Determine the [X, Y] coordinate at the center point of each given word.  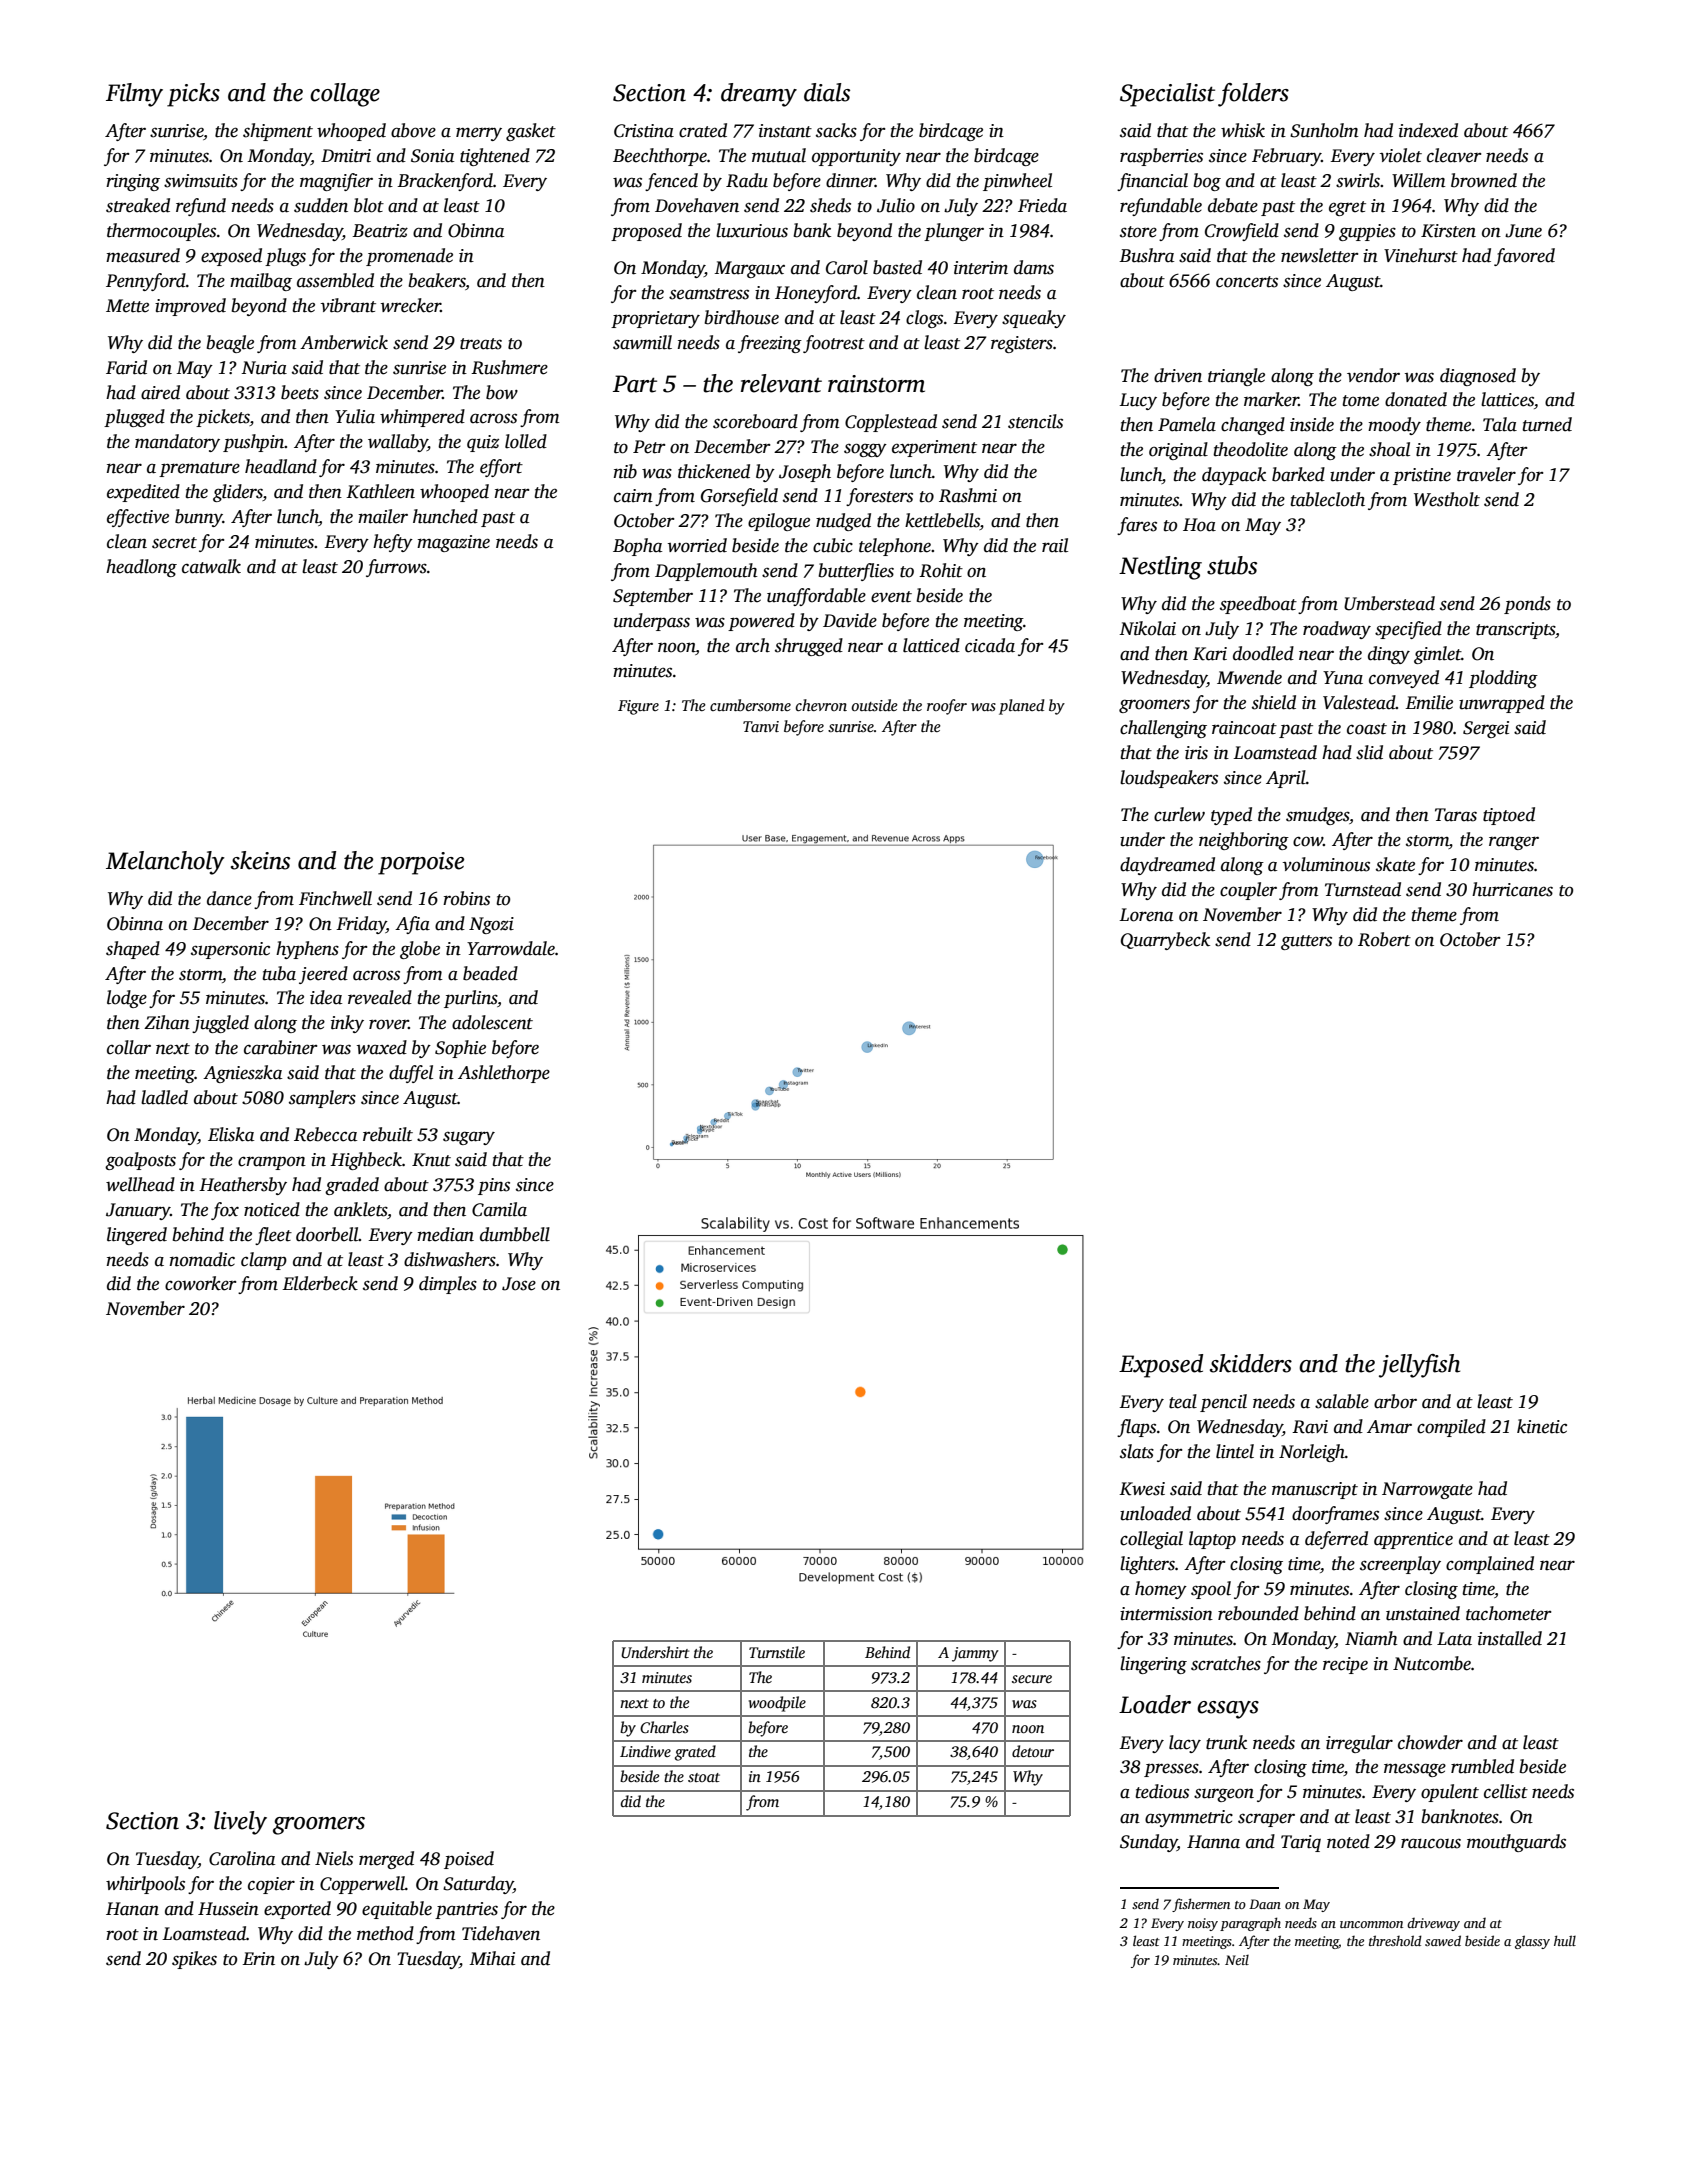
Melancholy [165, 863]
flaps [1136, 1428]
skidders [1251, 1363]
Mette [127, 306]
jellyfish [1419, 1366]
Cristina [644, 131]
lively [240, 1823]
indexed [1428, 130]
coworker [200, 1283]
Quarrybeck [1165, 941]
